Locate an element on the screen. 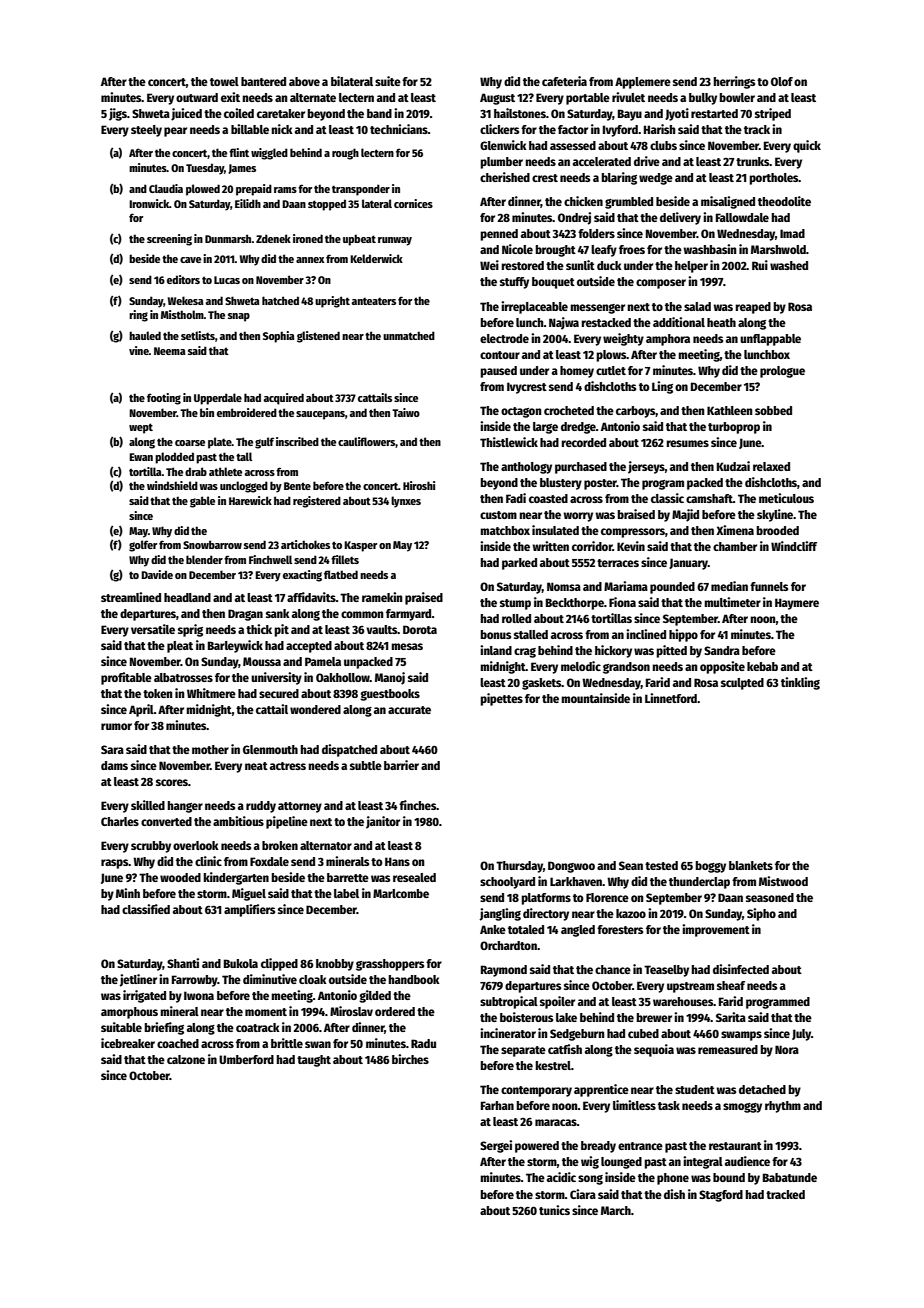  profitable is located at coordinates (126, 678).
